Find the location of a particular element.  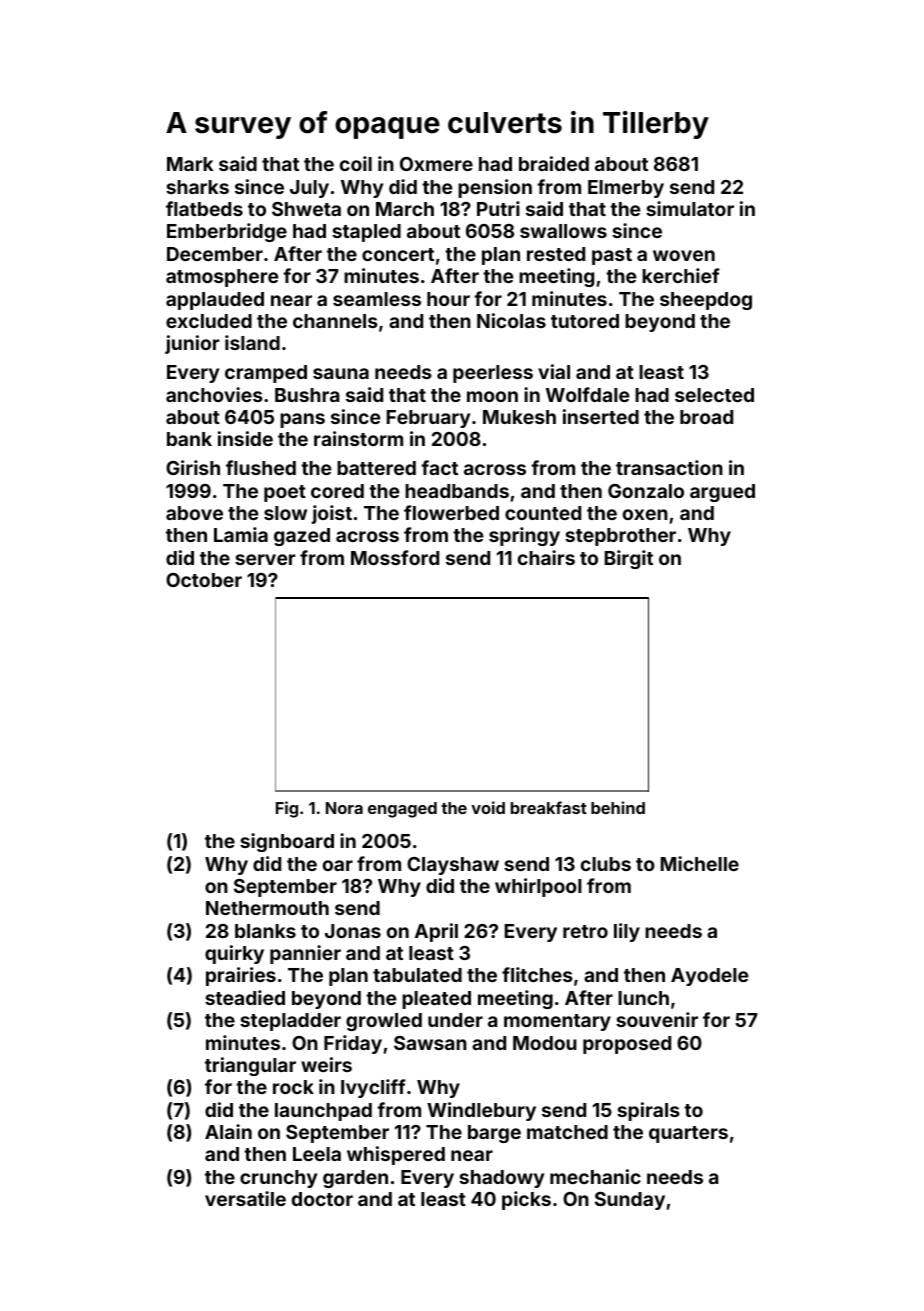

Lamia is located at coordinates (241, 534).
